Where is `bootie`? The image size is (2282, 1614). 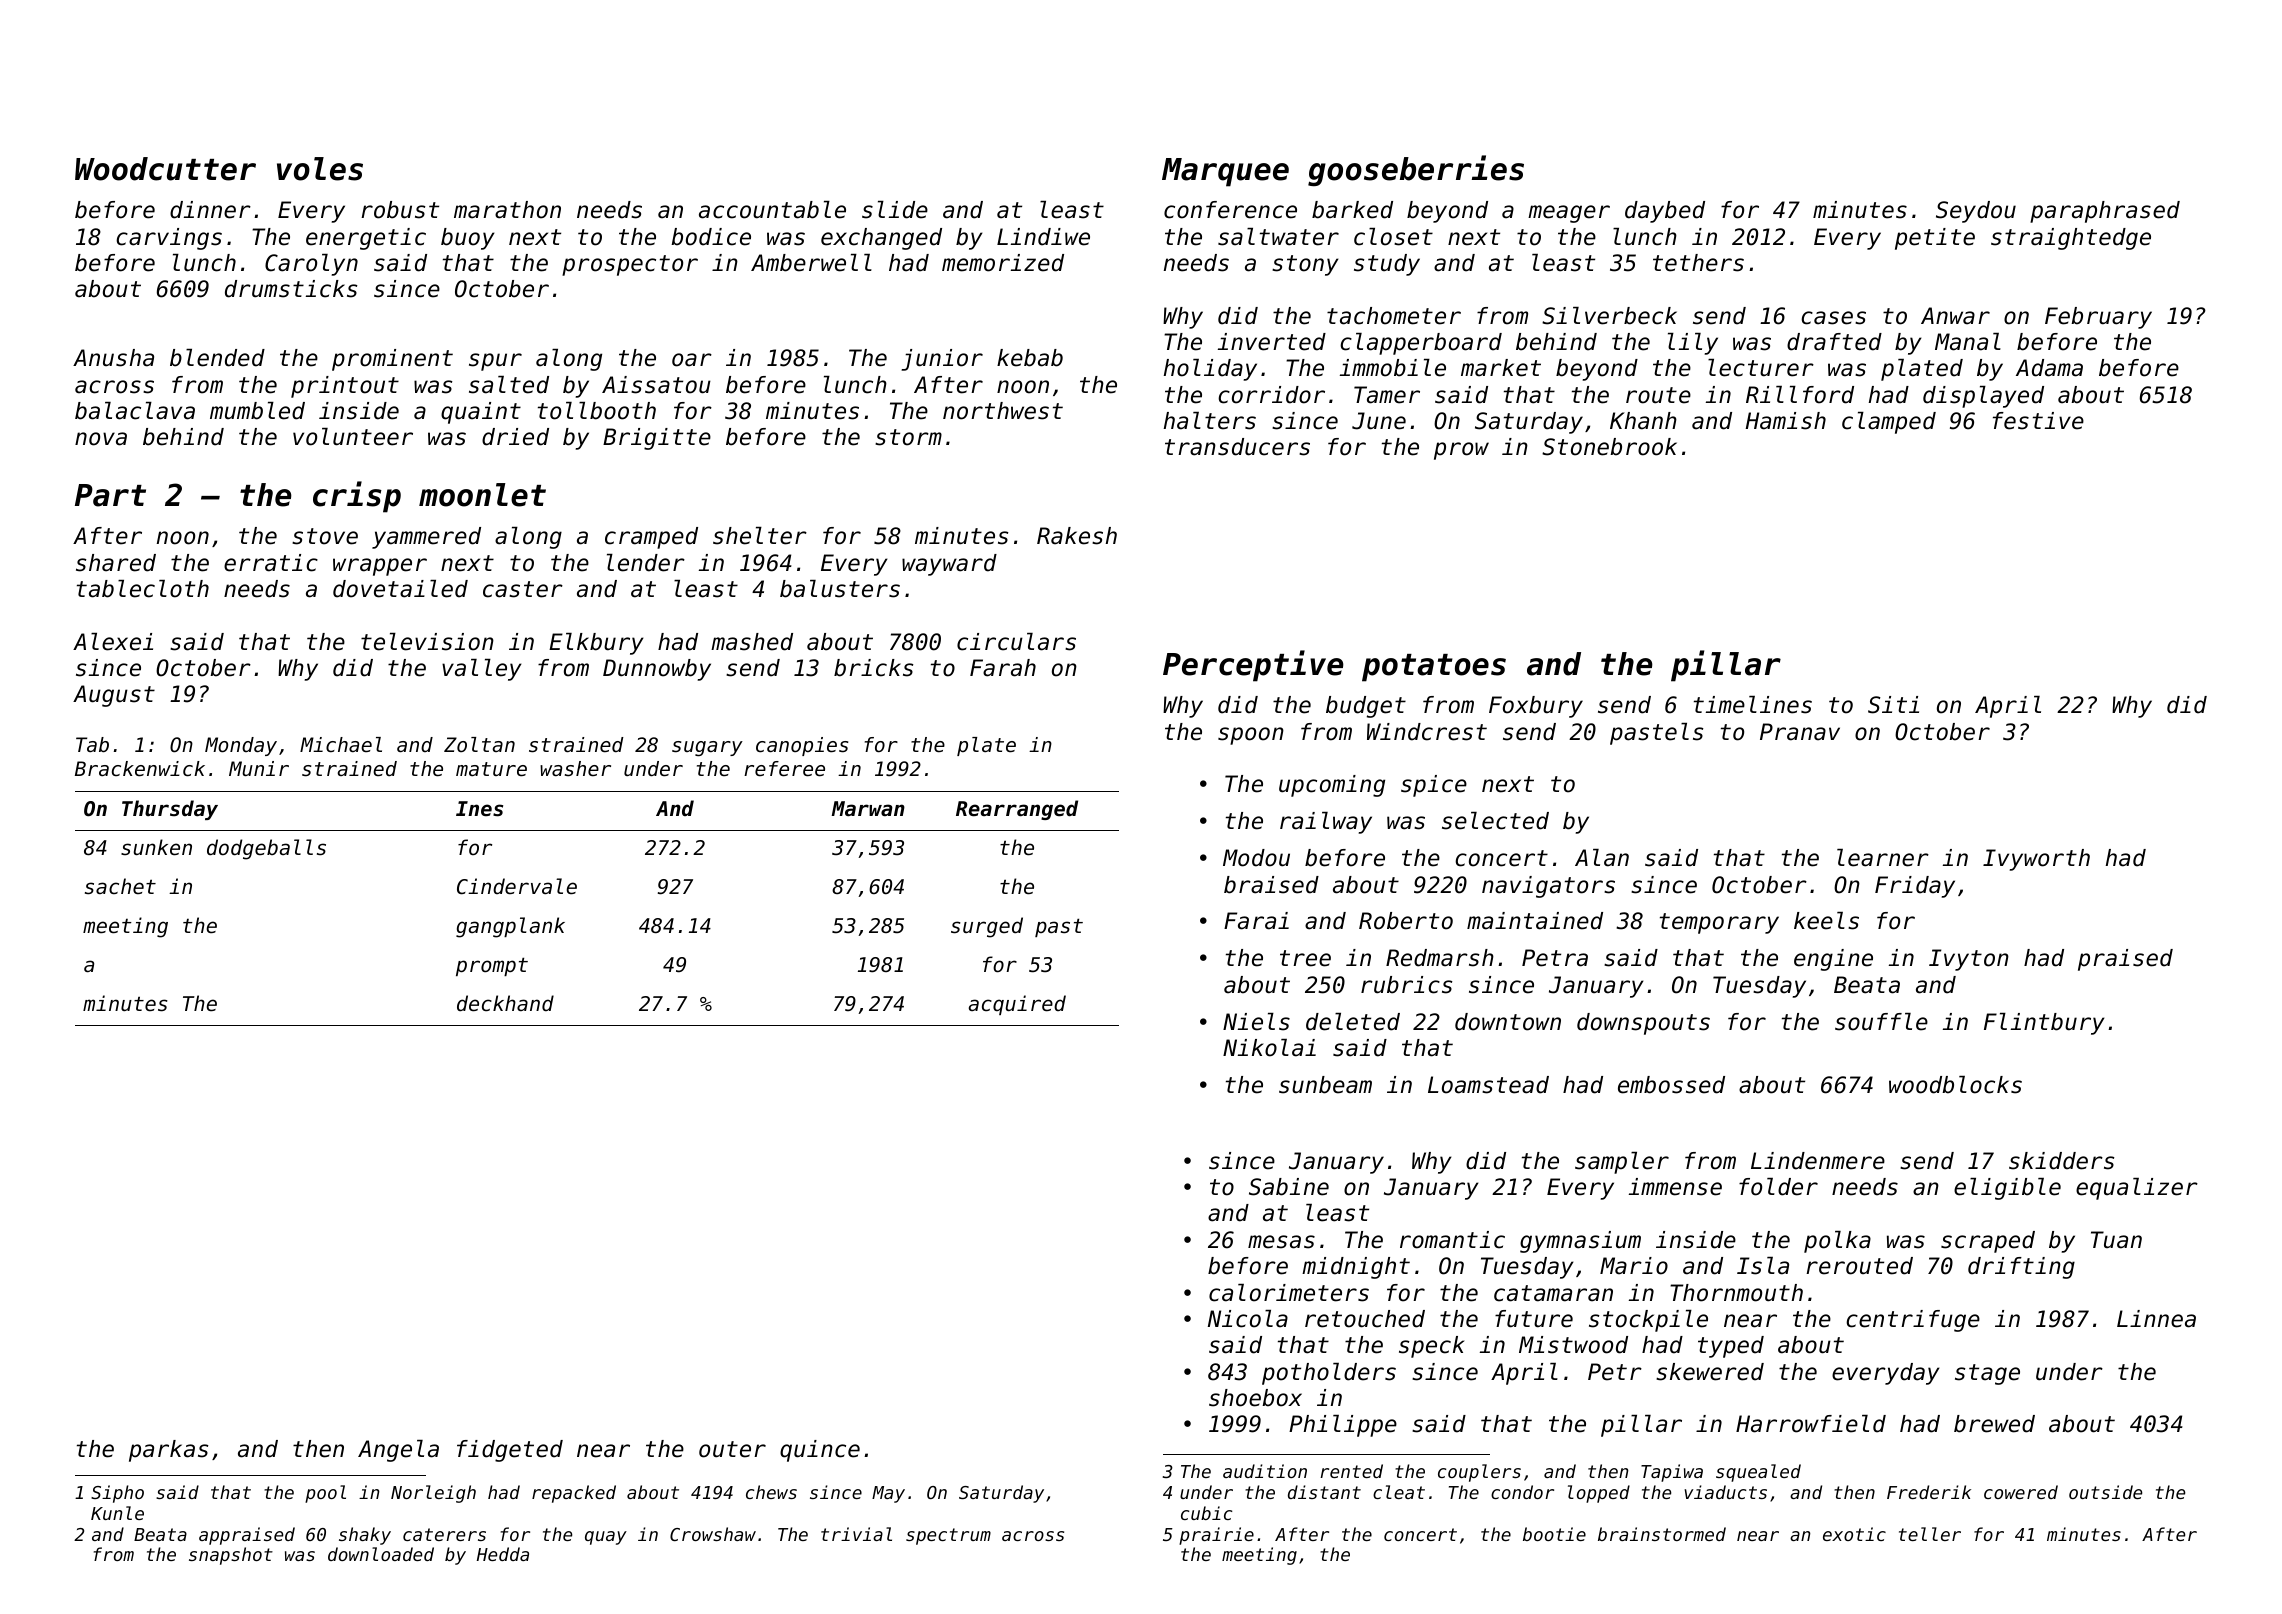
bootie is located at coordinates (1554, 1534).
